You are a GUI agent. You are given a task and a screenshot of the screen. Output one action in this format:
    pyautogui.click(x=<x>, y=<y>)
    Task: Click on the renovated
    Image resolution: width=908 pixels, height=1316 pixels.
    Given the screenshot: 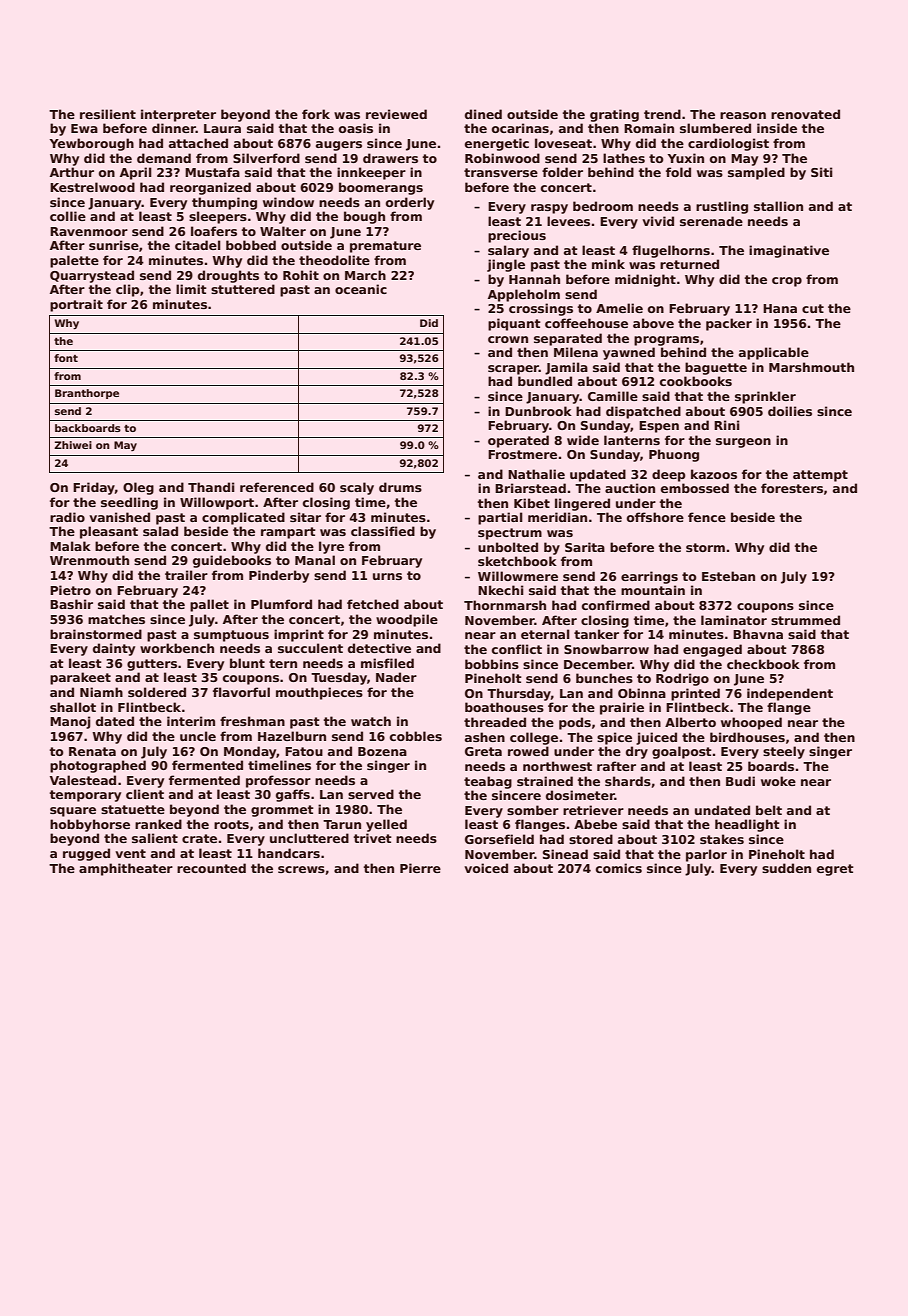 What is the action you would take?
    pyautogui.click(x=805, y=114)
